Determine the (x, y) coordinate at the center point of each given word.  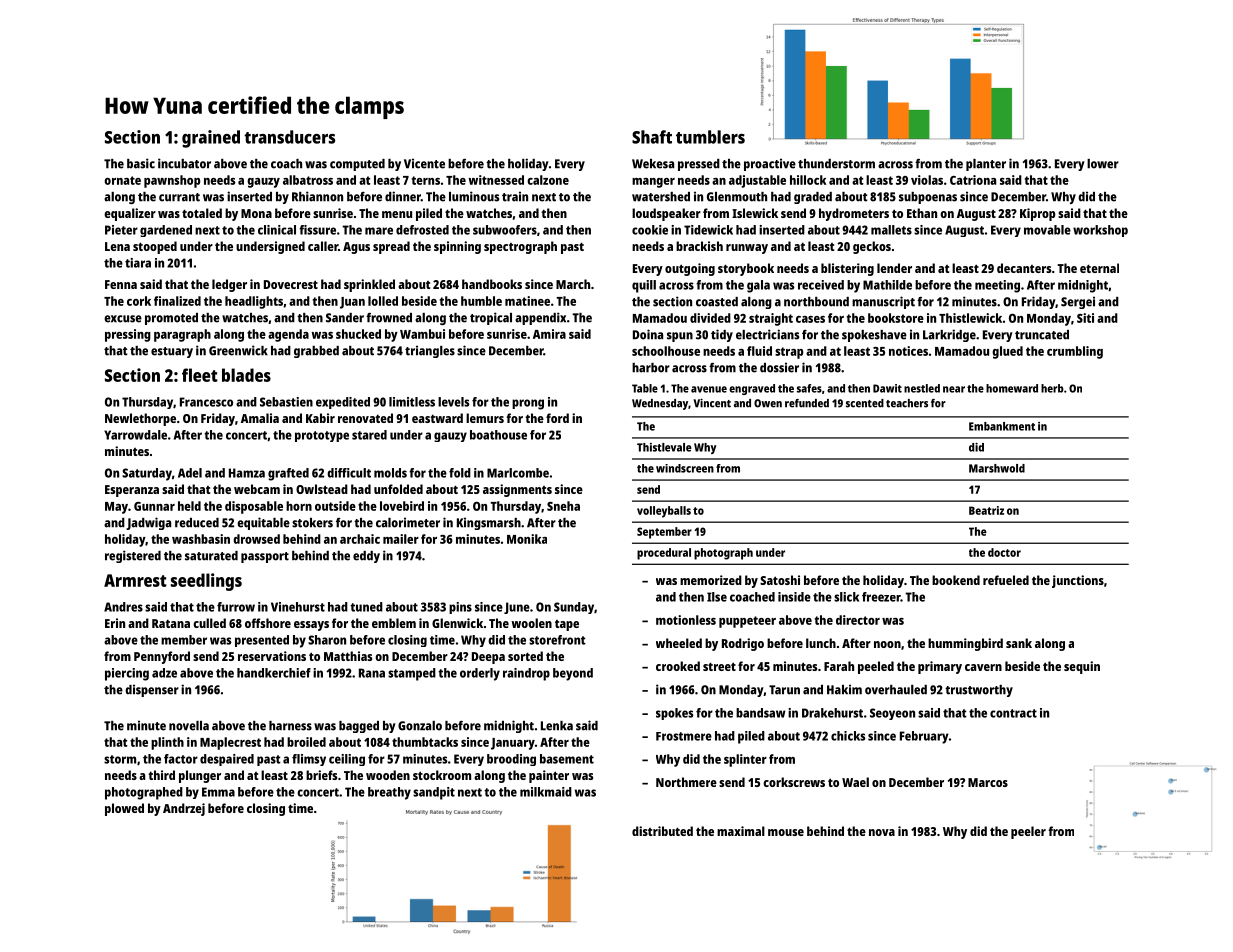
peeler (1028, 832)
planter (986, 165)
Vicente (424, 163)
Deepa (488, 658)
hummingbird (965, 644)
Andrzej (184, 809)
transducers (289, 137)
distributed (662, 831)
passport (265, 557)
